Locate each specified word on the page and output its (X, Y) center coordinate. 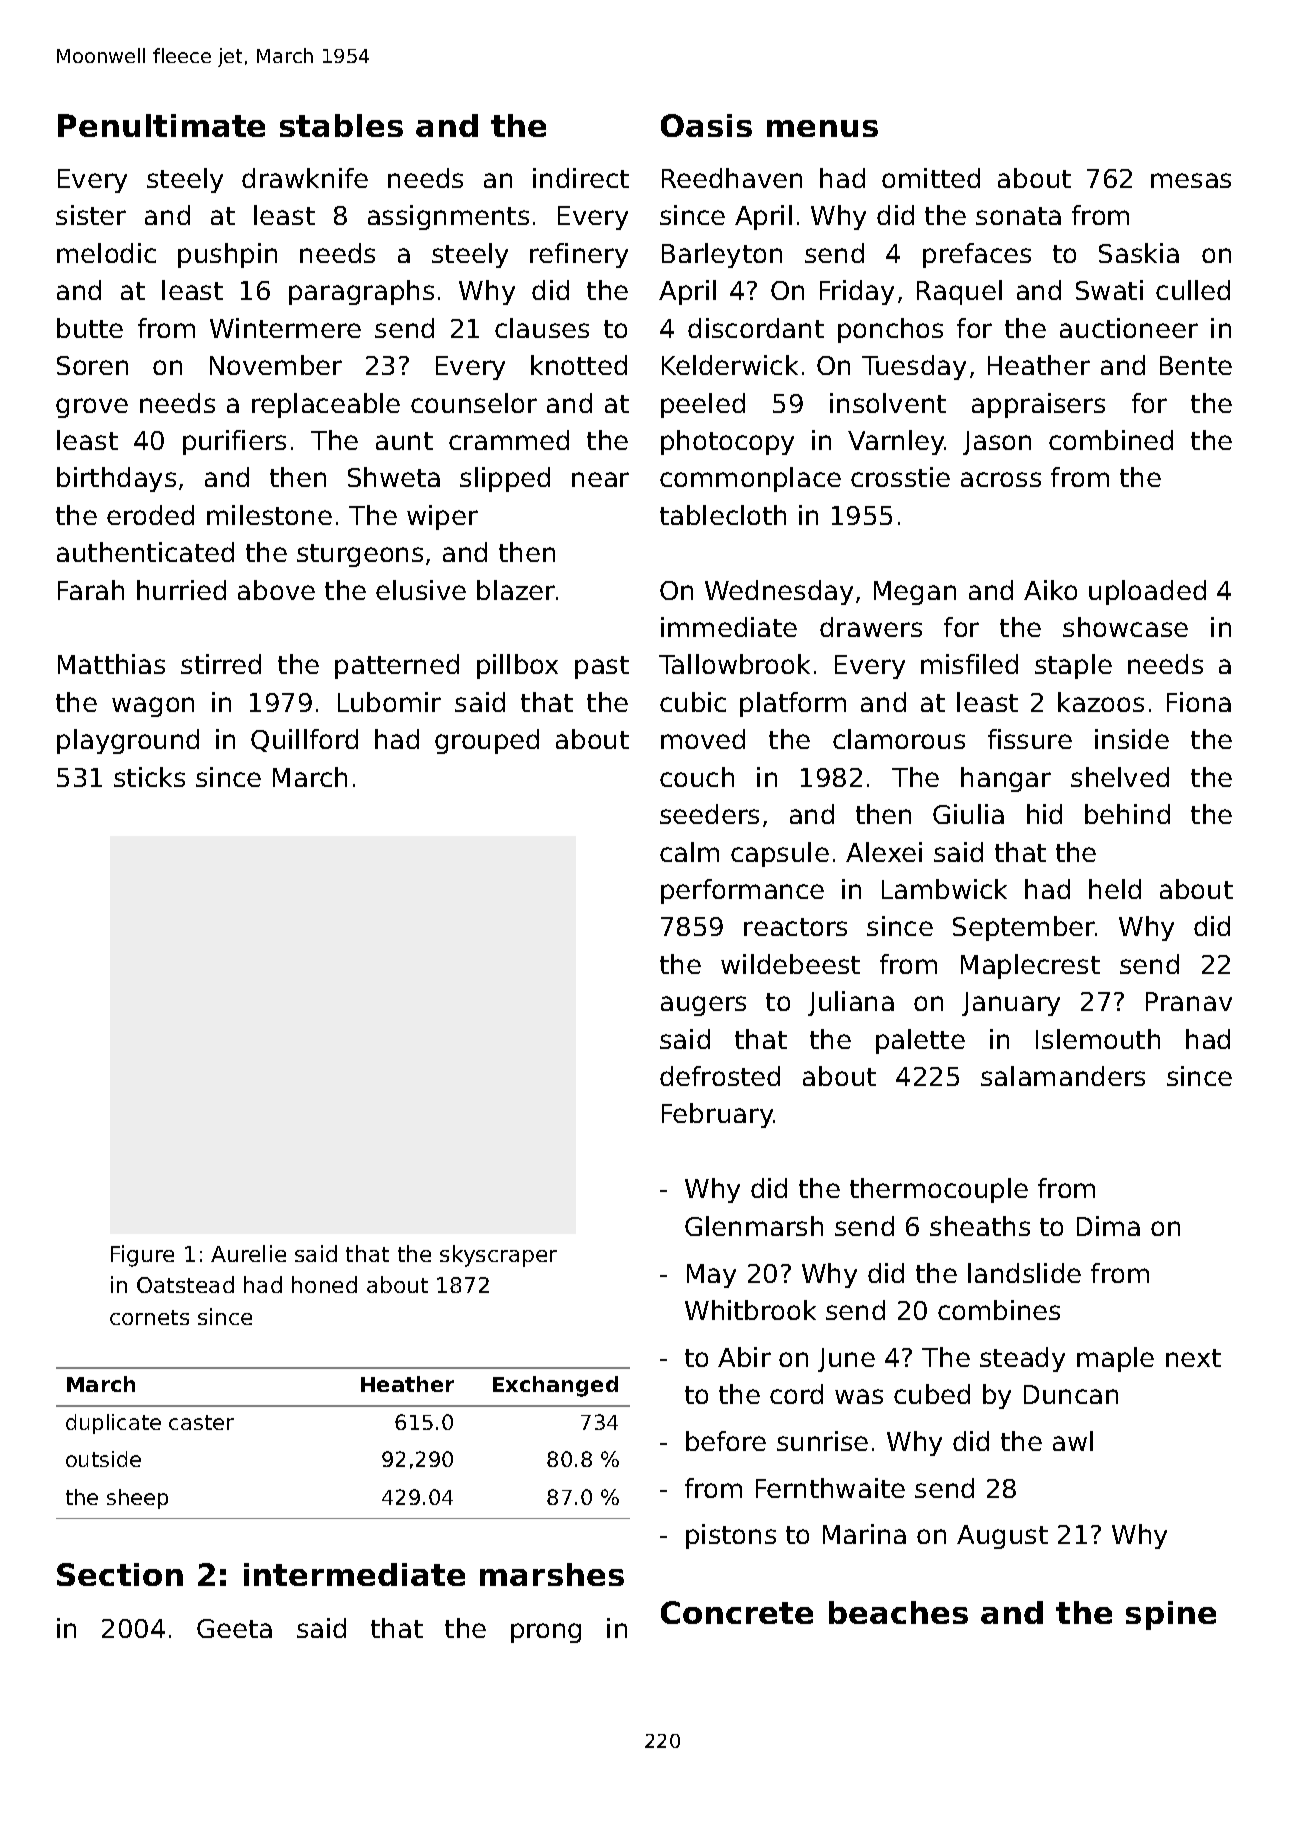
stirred (221, 664)
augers (703, 1006)
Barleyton (722, 255)
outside (103, 1459)
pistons (731, 1536)
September (1024, 928)
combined (1111, 440)
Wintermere (285, 328)
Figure (142, 1256)
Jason (997, 443)
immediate (729, 627)
